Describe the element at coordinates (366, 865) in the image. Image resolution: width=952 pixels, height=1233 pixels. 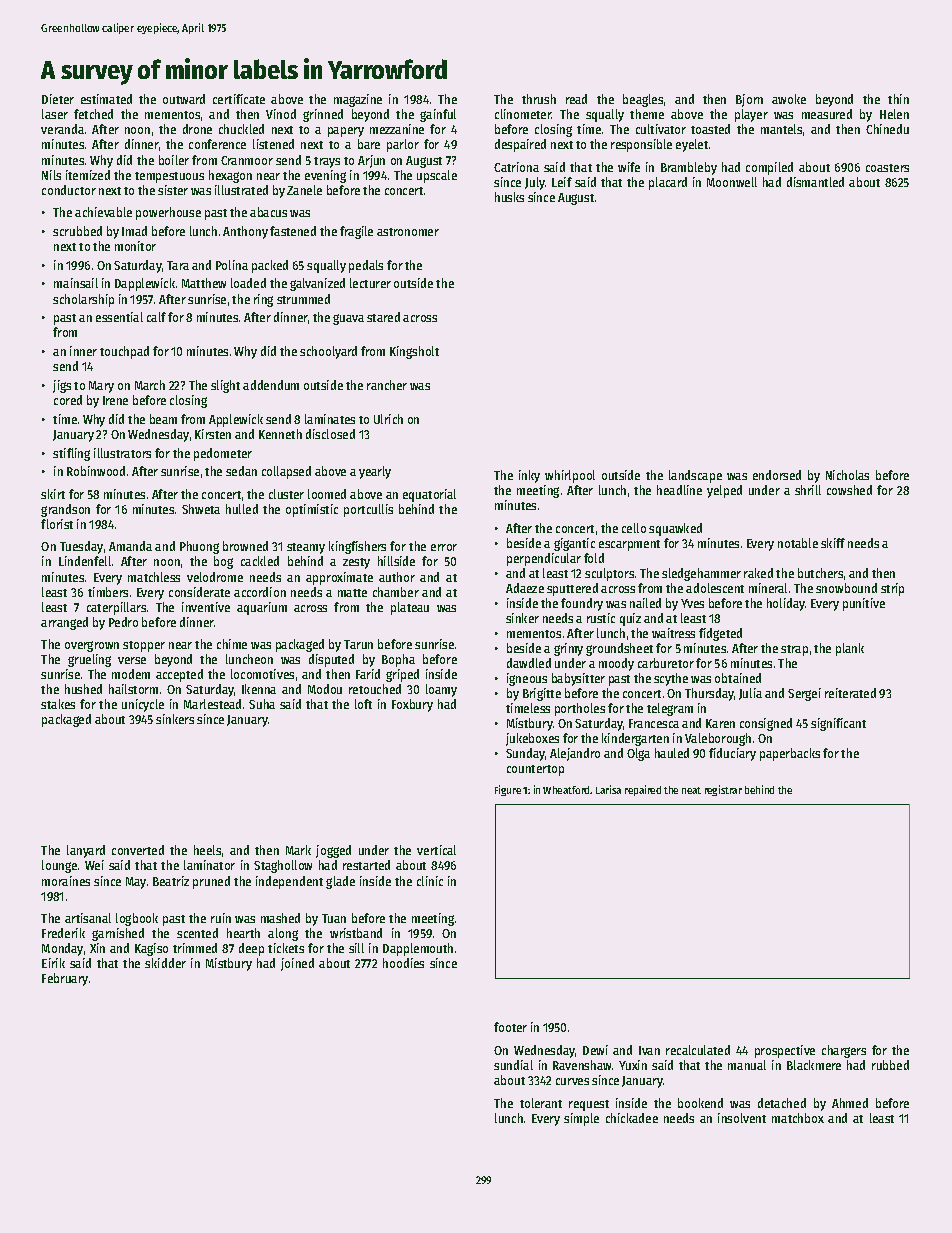
I see `restarted` at that location.
